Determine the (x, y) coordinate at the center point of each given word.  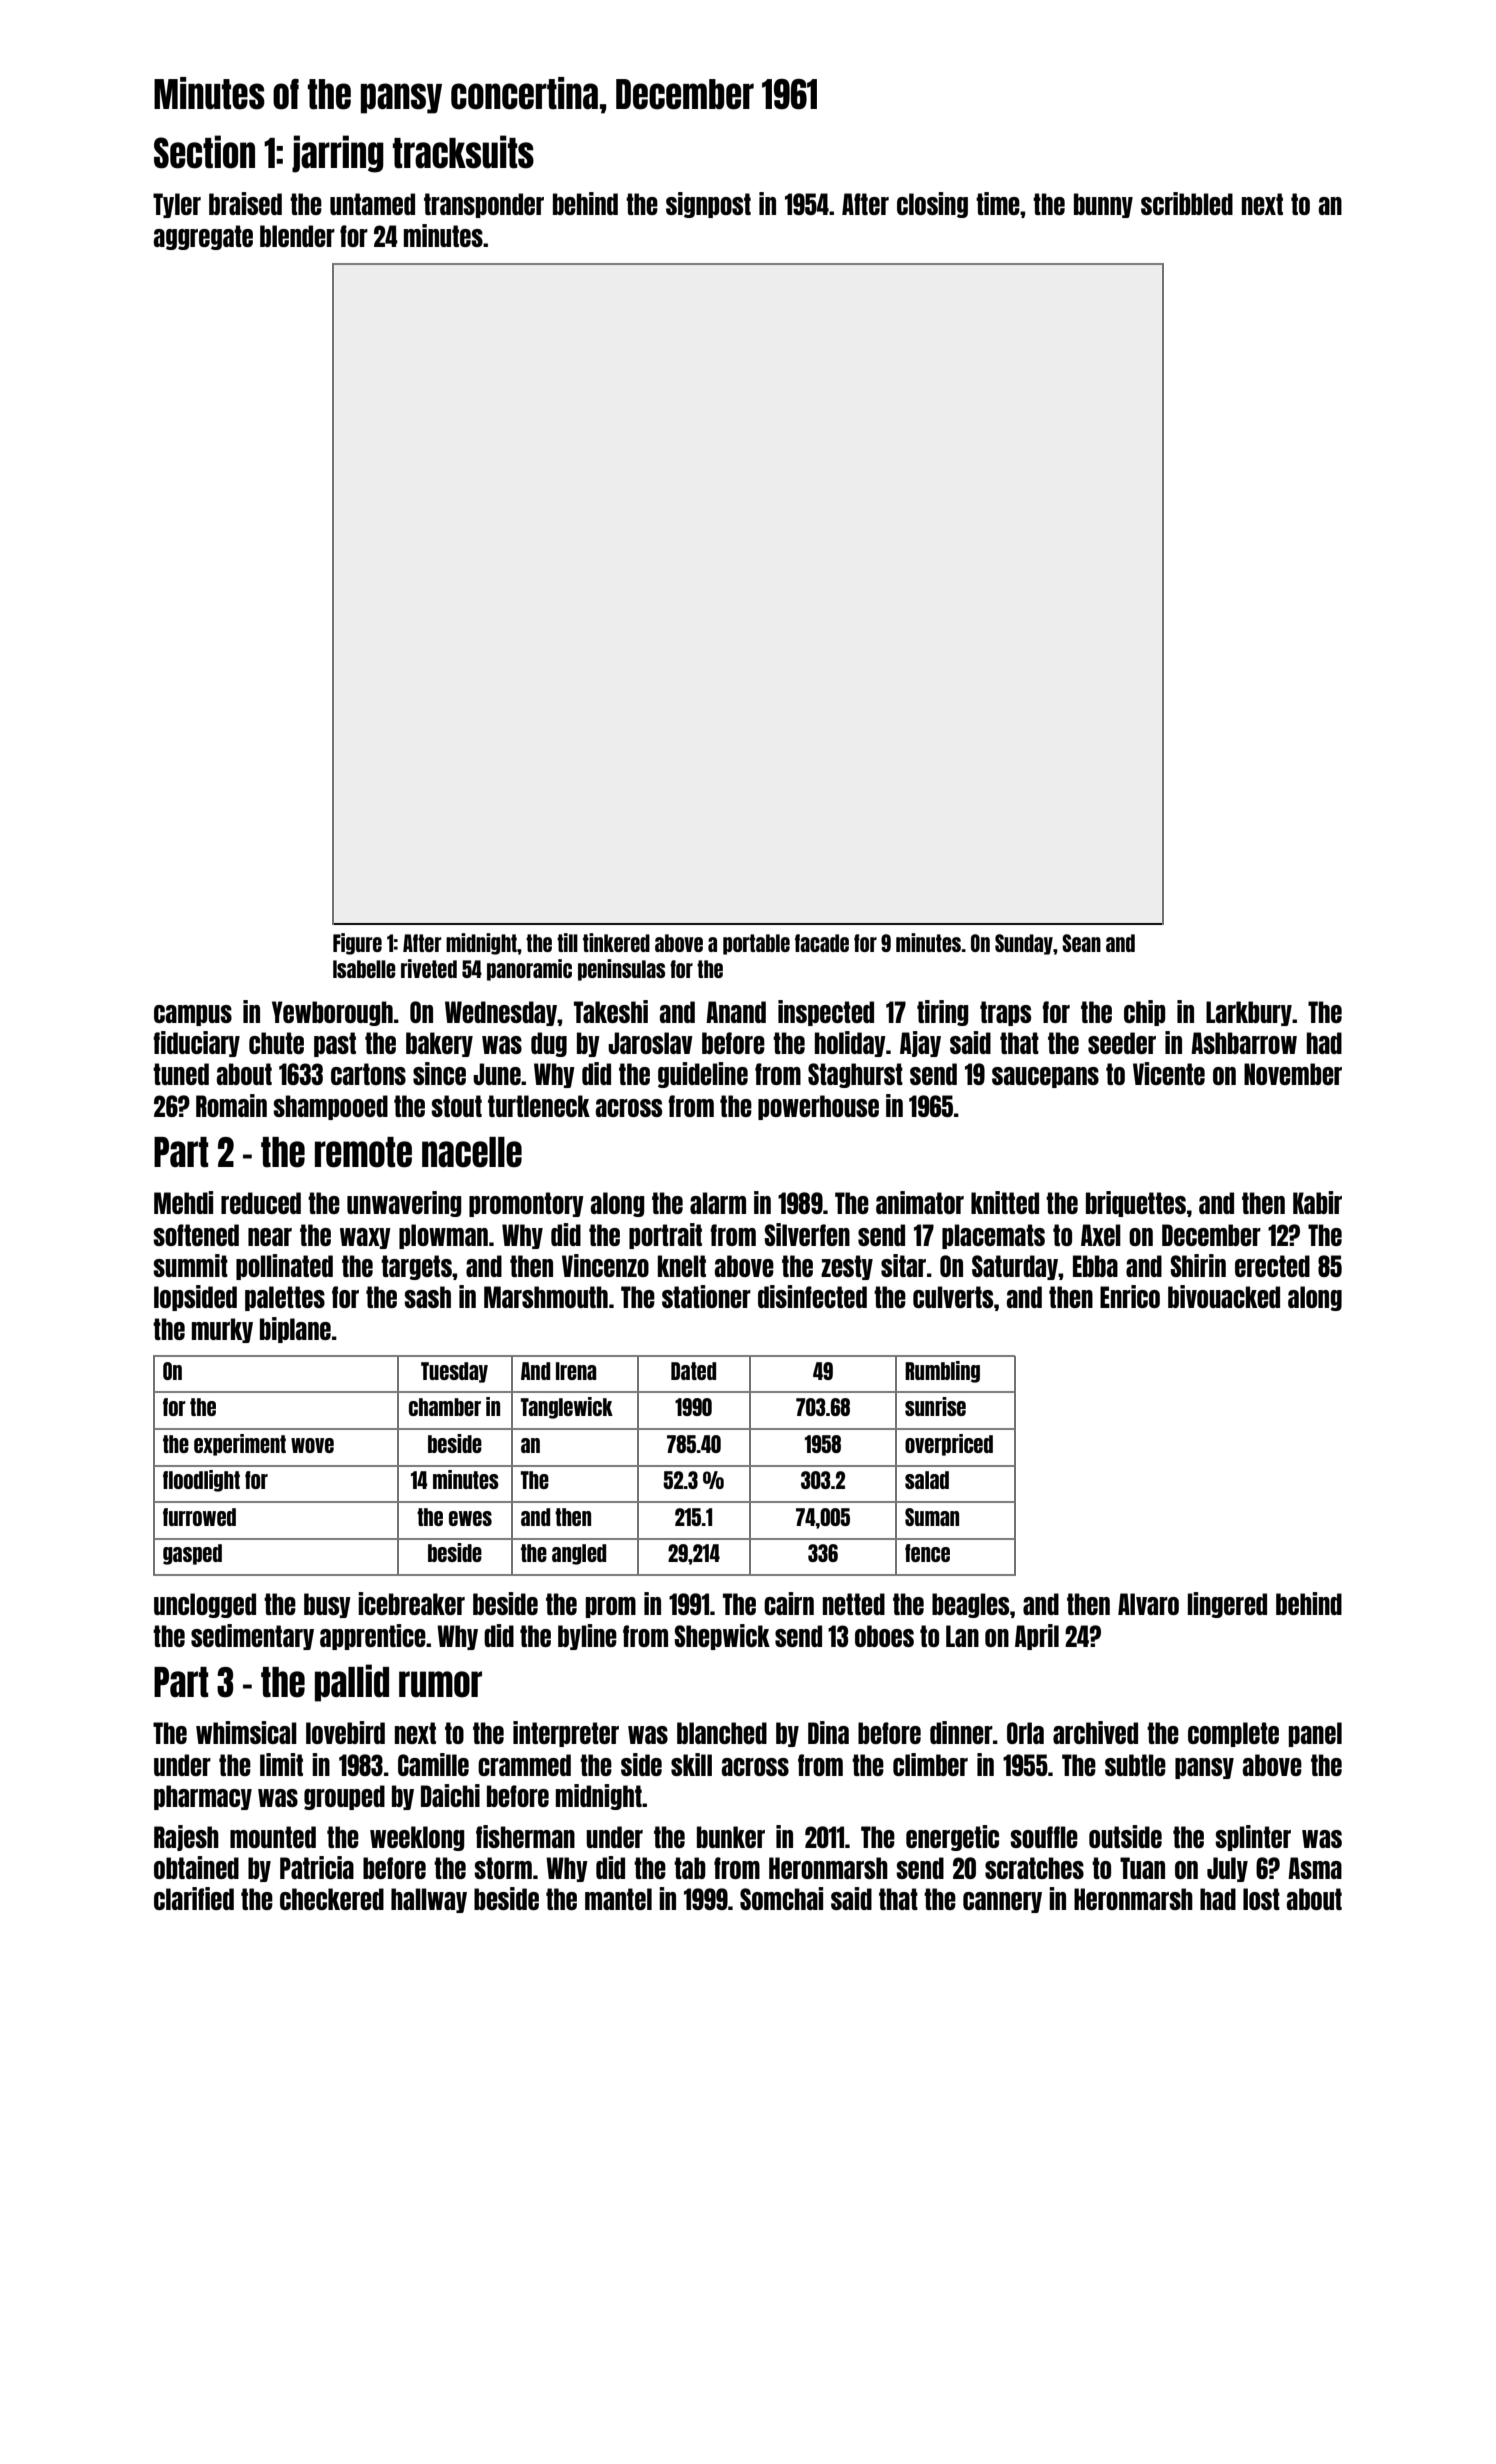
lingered (1227, 1605)
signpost (708, 205)
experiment (240, 1445)
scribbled (1187, 203)
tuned (181, 1074)
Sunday (1024, 944)
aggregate (203, 237)
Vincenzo (605, 1265)
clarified (194, 1898)
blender (297, 236)
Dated (693, 1371)
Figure (357, 944)
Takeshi (611, 1011)
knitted (1005, 1202)
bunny (1103, 205)
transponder (484, 205)
